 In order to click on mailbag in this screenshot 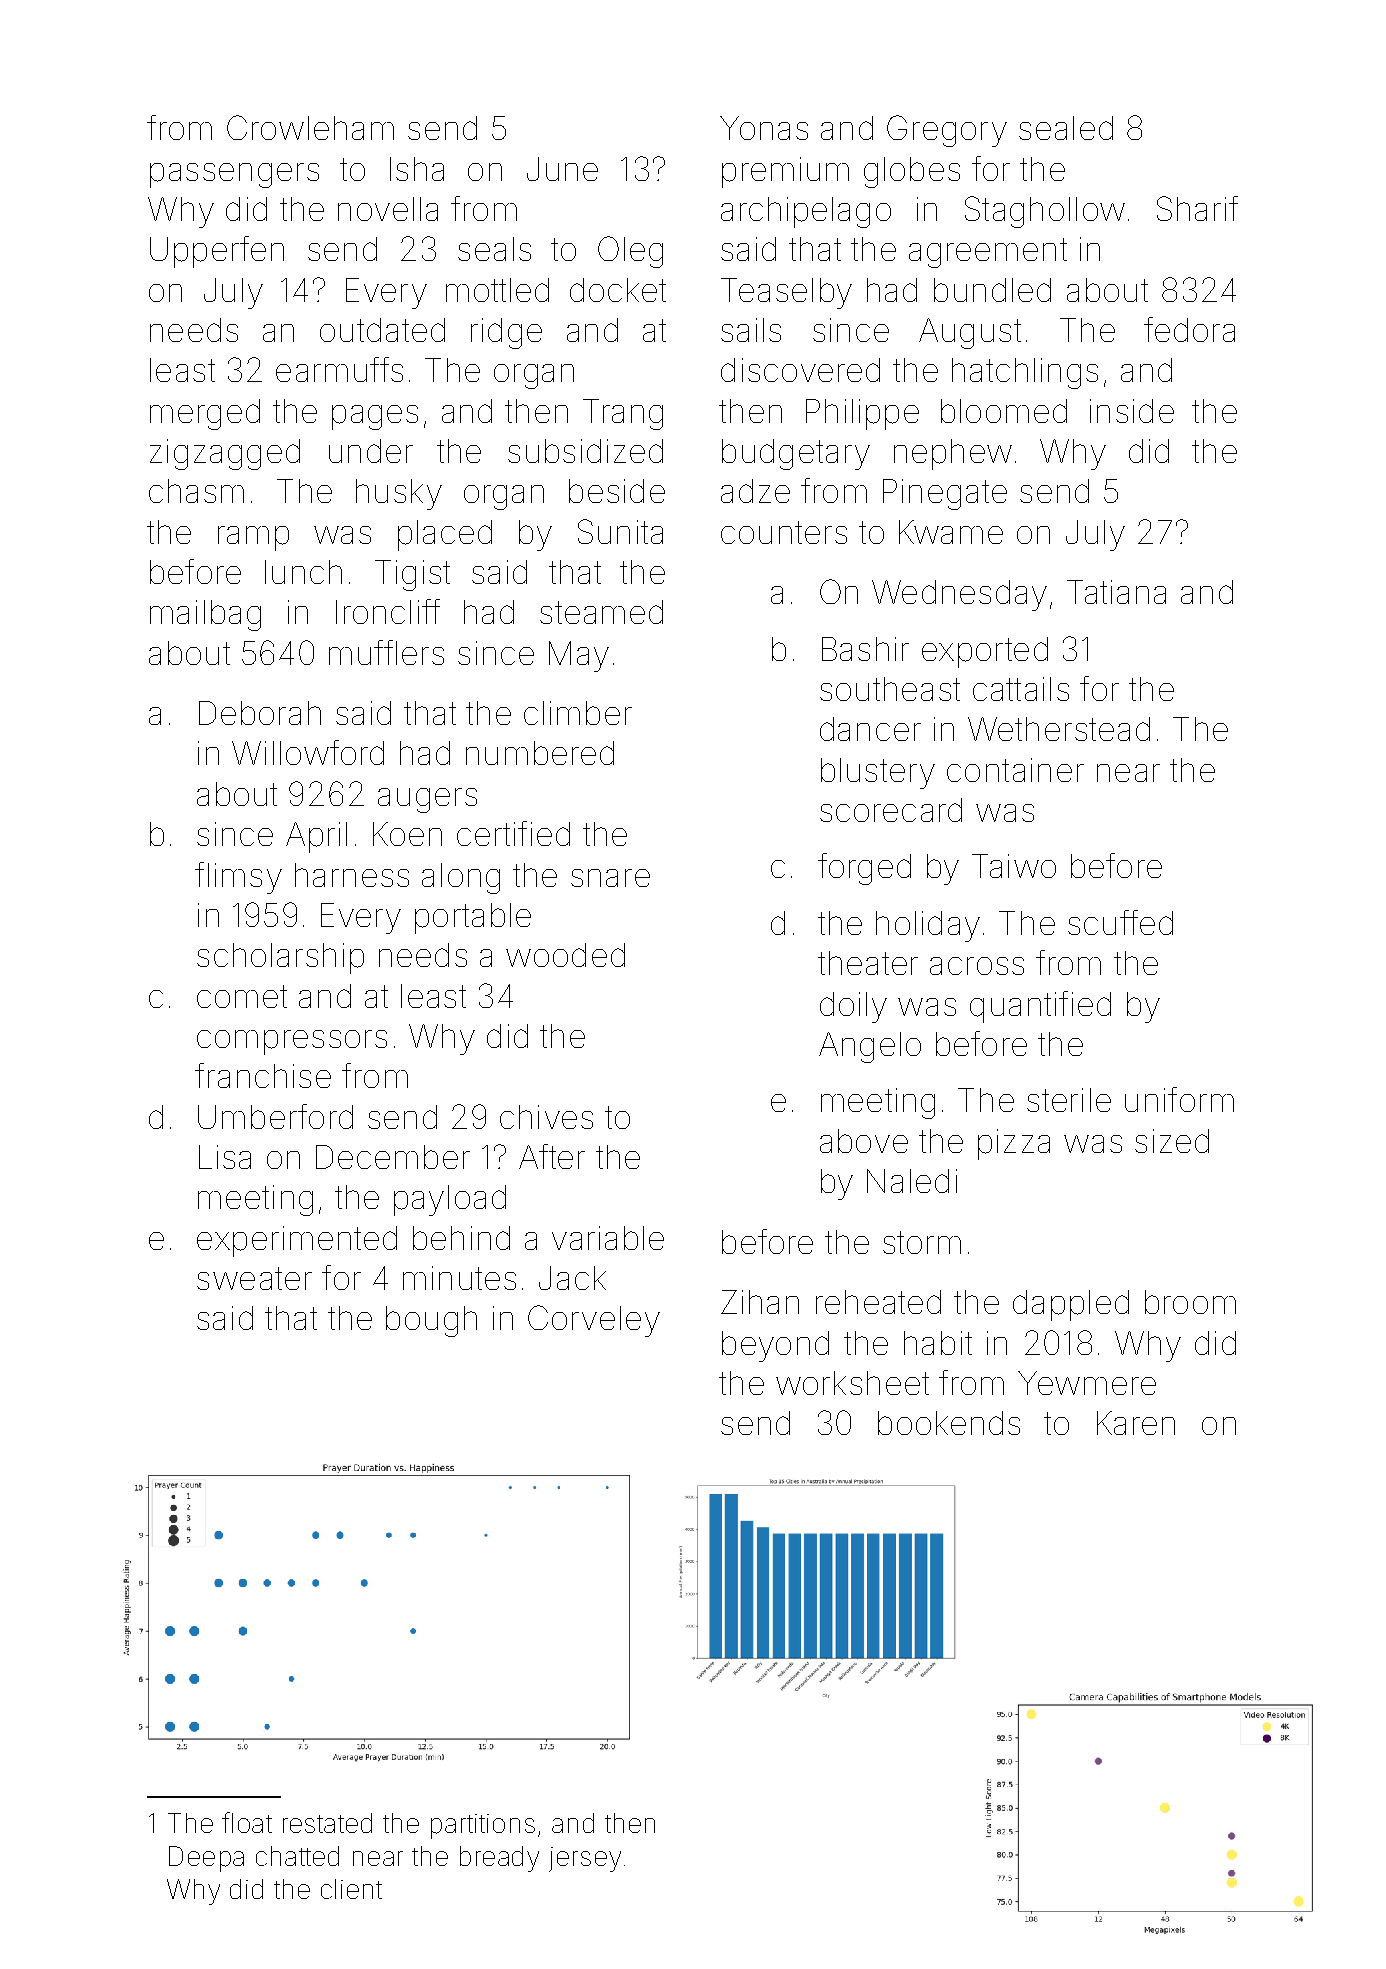, I will do `click(205, 615)`.
